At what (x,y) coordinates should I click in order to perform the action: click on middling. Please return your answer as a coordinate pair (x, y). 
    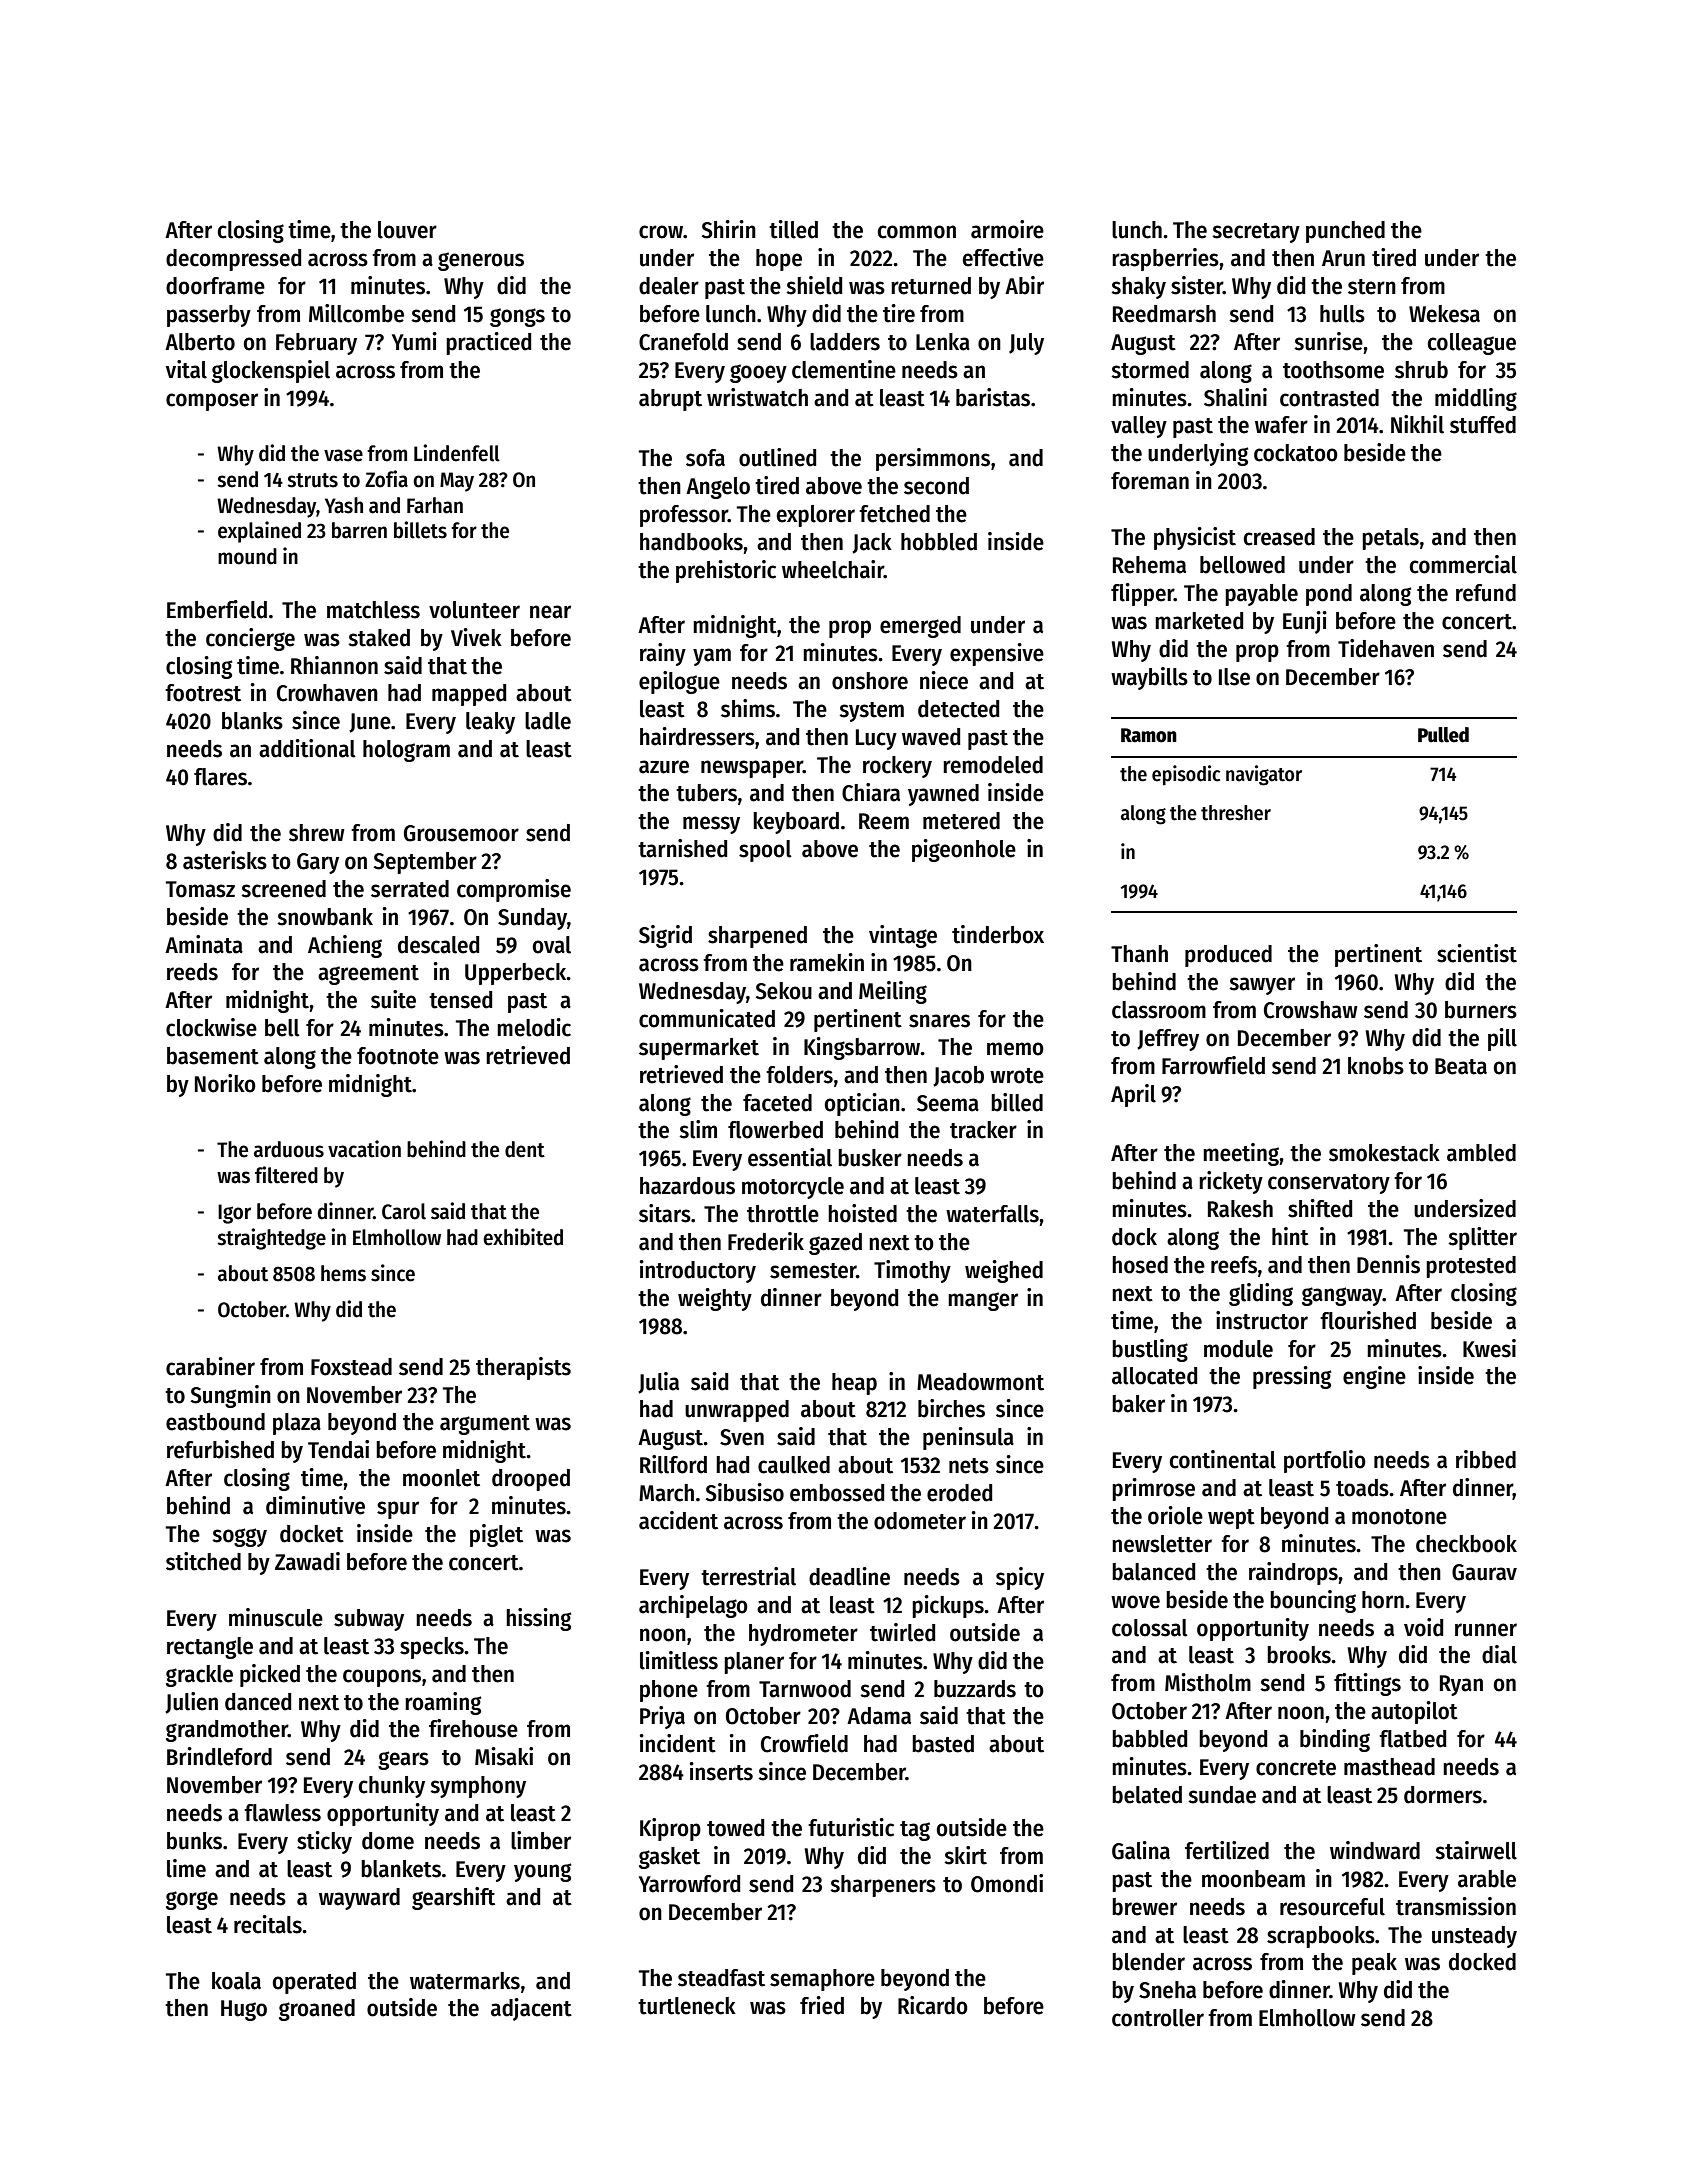
    Looking at the image, I should click on (1476, 399).
